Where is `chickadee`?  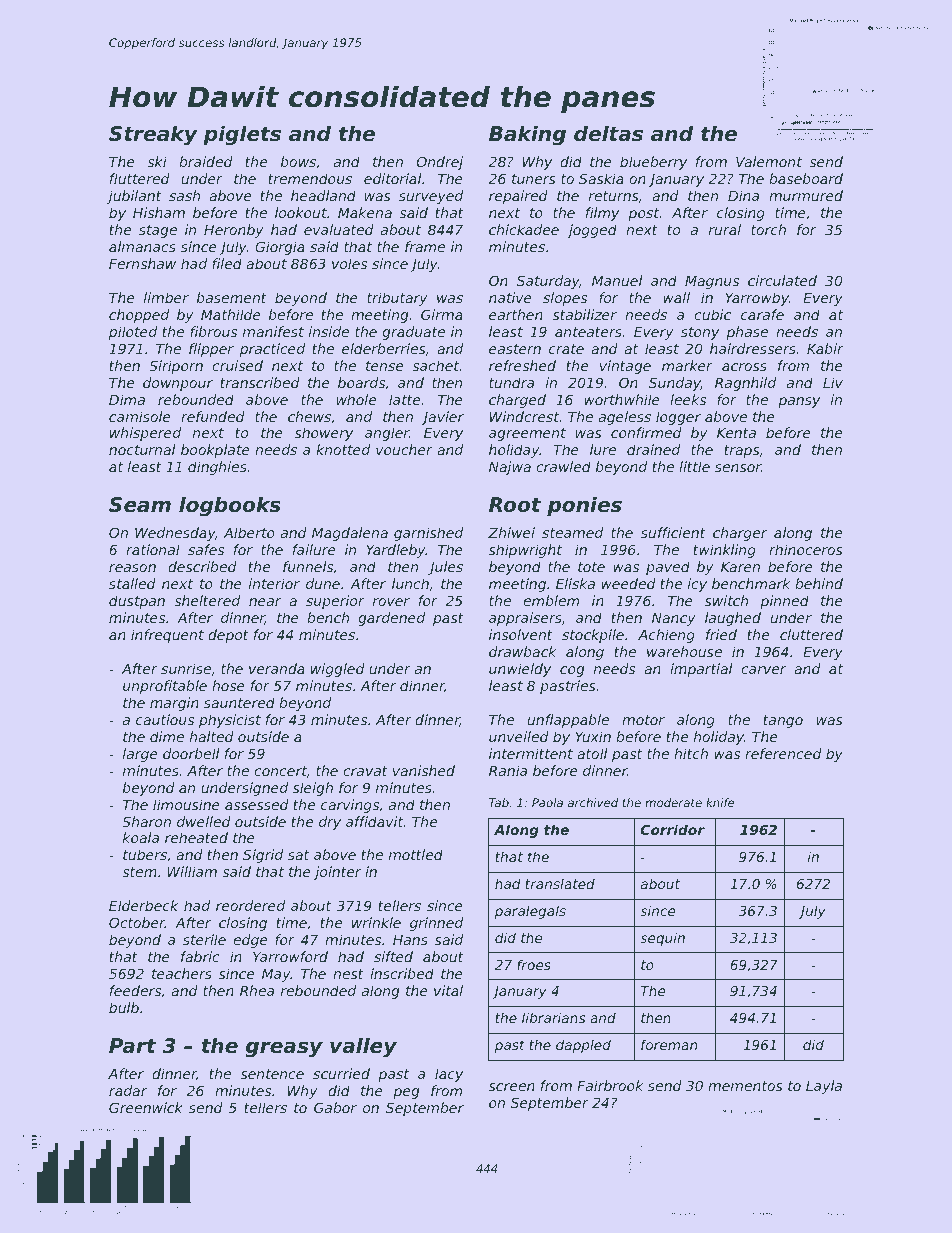 chickadee is located at coordinates (524, 229).
